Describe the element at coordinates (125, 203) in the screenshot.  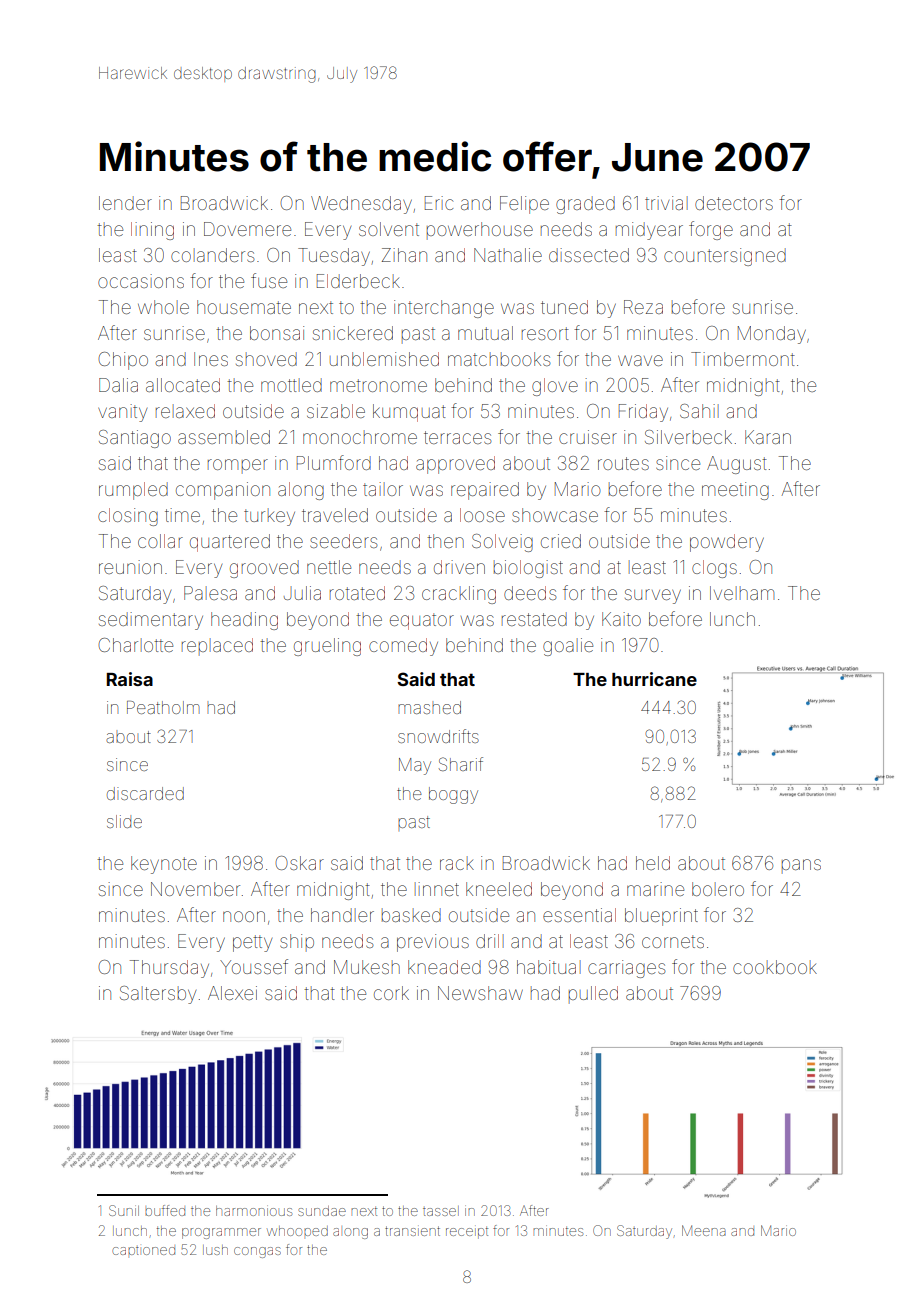
I see `lender` at that location.
